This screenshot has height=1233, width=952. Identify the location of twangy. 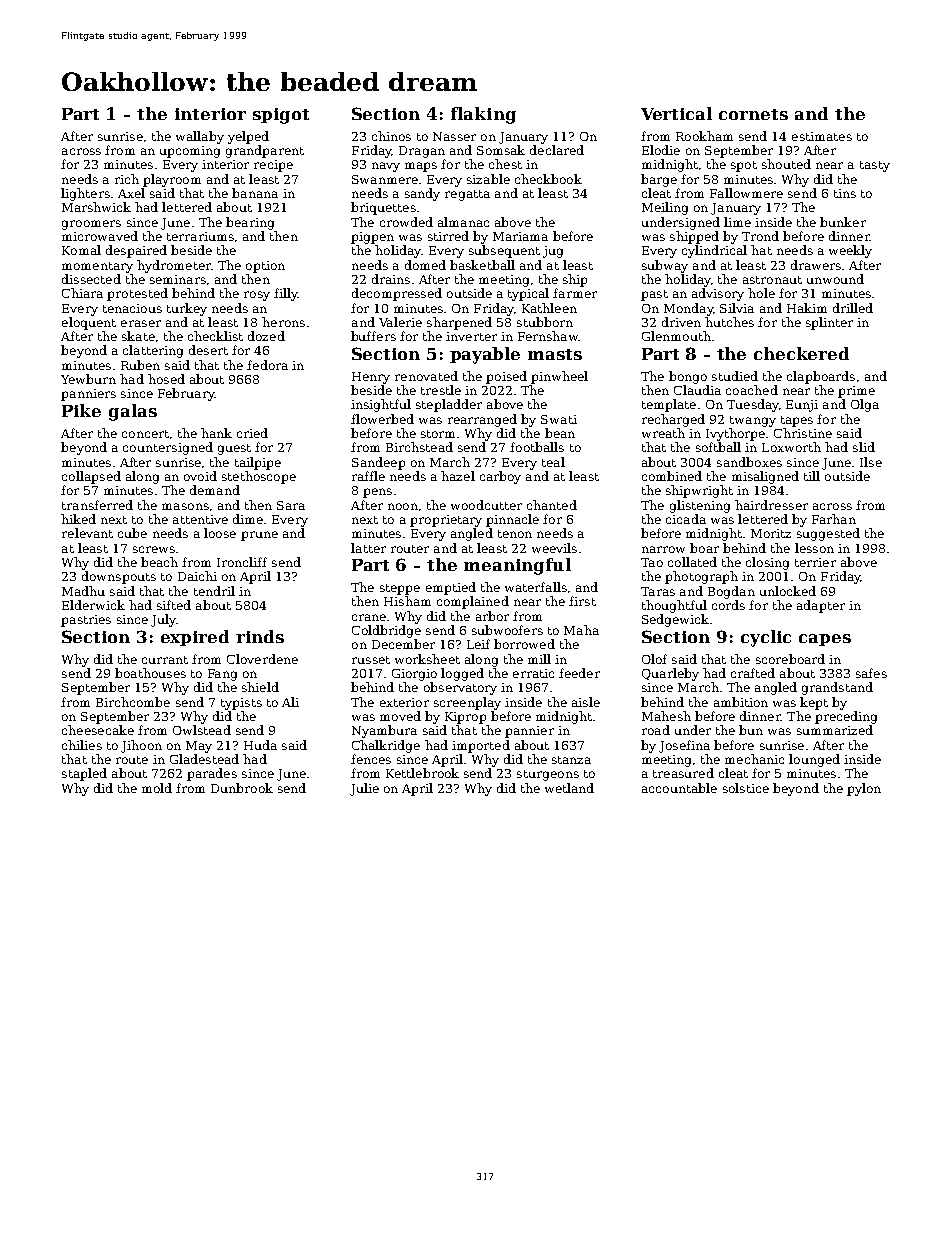
(753, 421).
